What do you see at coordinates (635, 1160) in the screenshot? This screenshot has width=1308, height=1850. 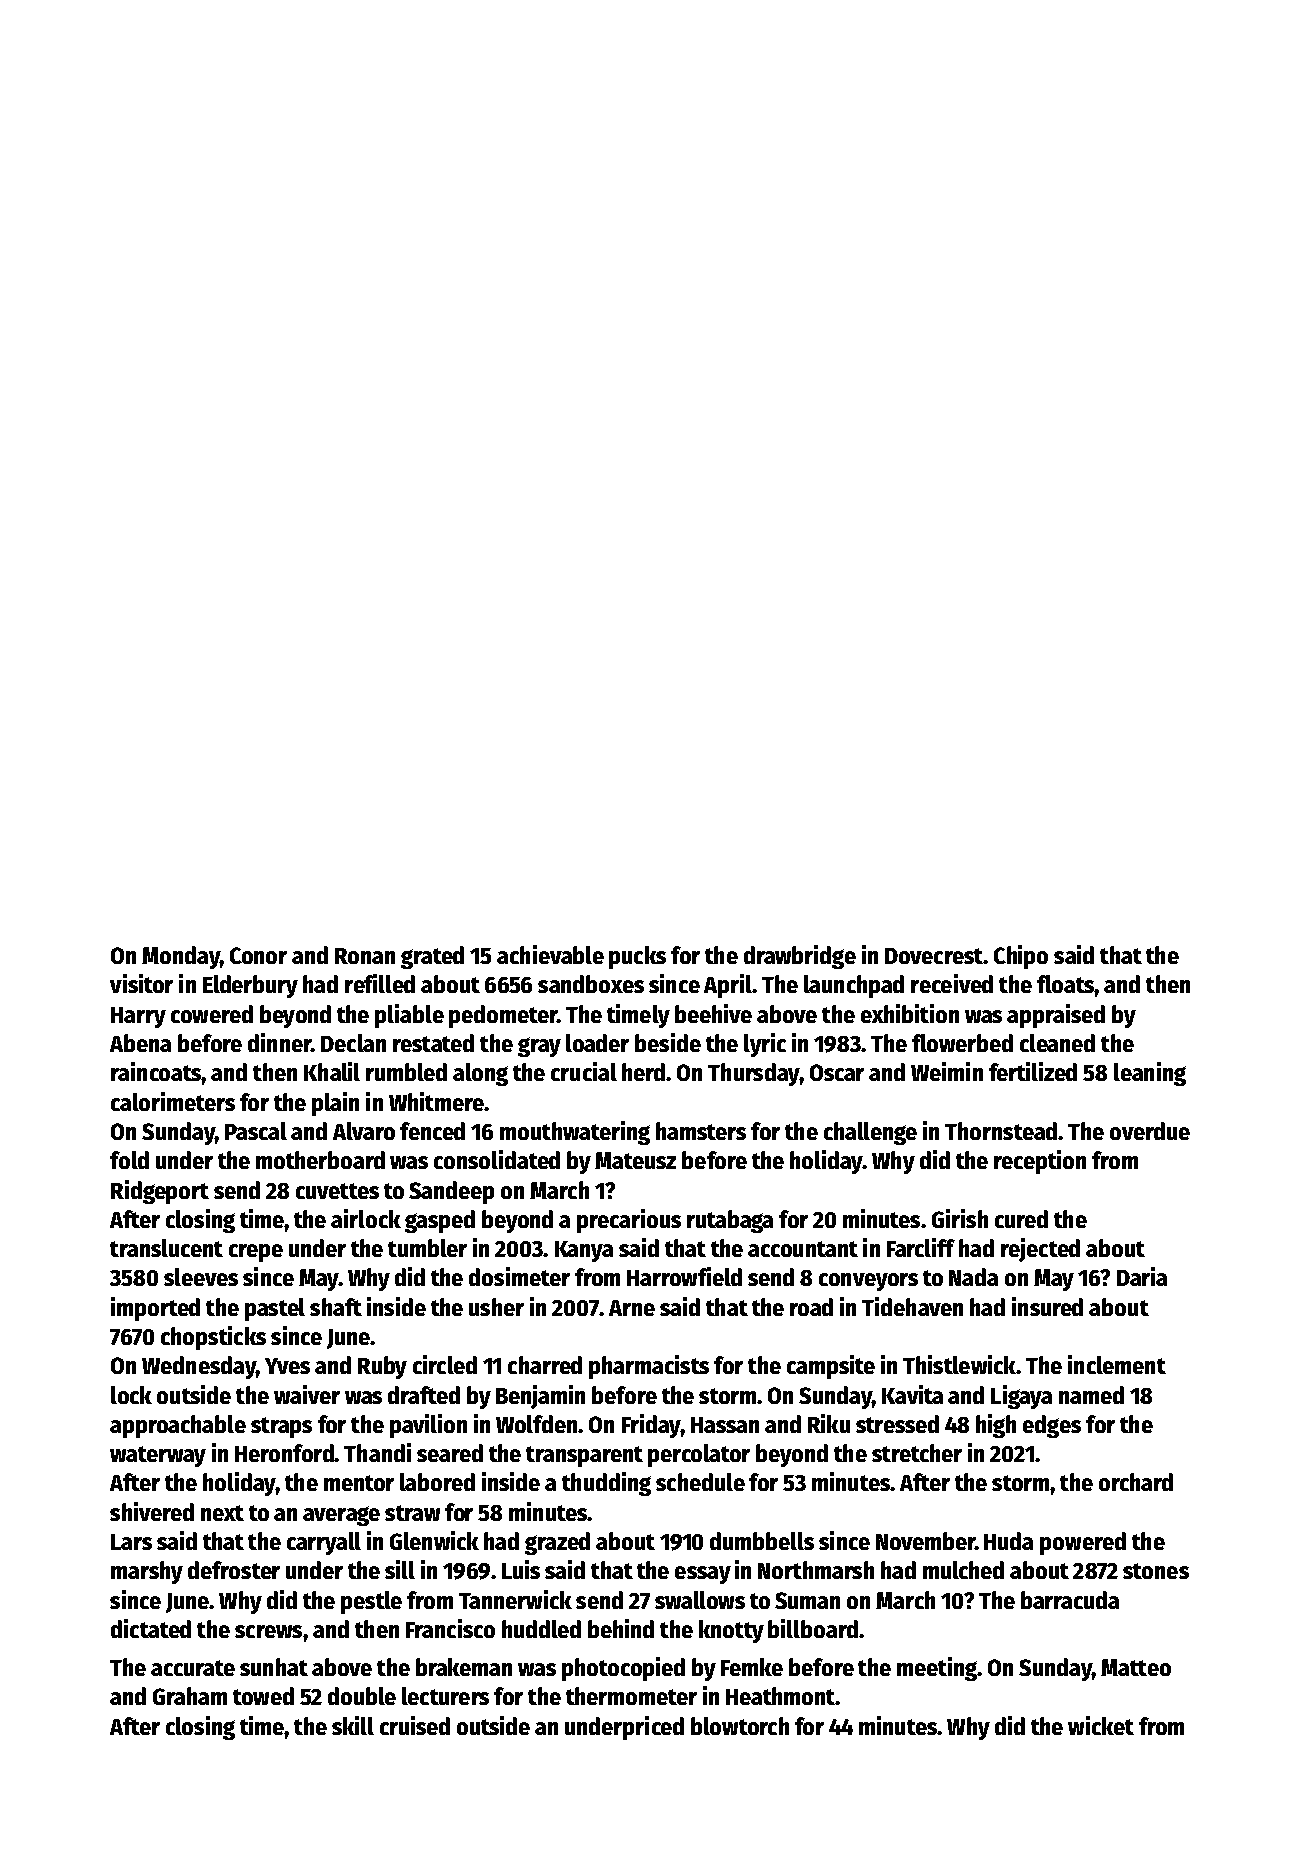 I see `Mateusz` at bounding box center [635, 1160].
